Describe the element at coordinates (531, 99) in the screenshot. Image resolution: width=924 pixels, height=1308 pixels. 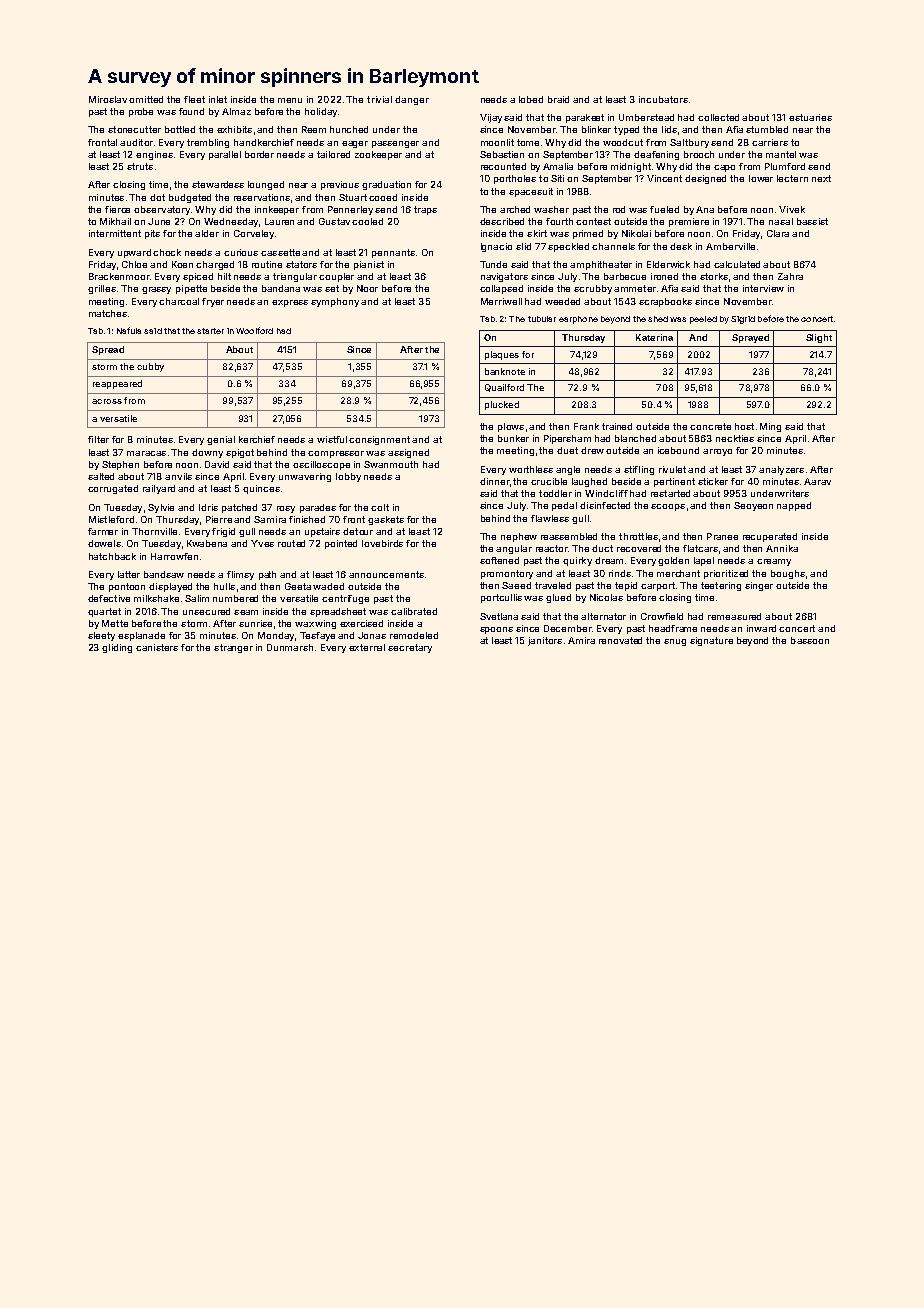
I see `lobed` at that location.
